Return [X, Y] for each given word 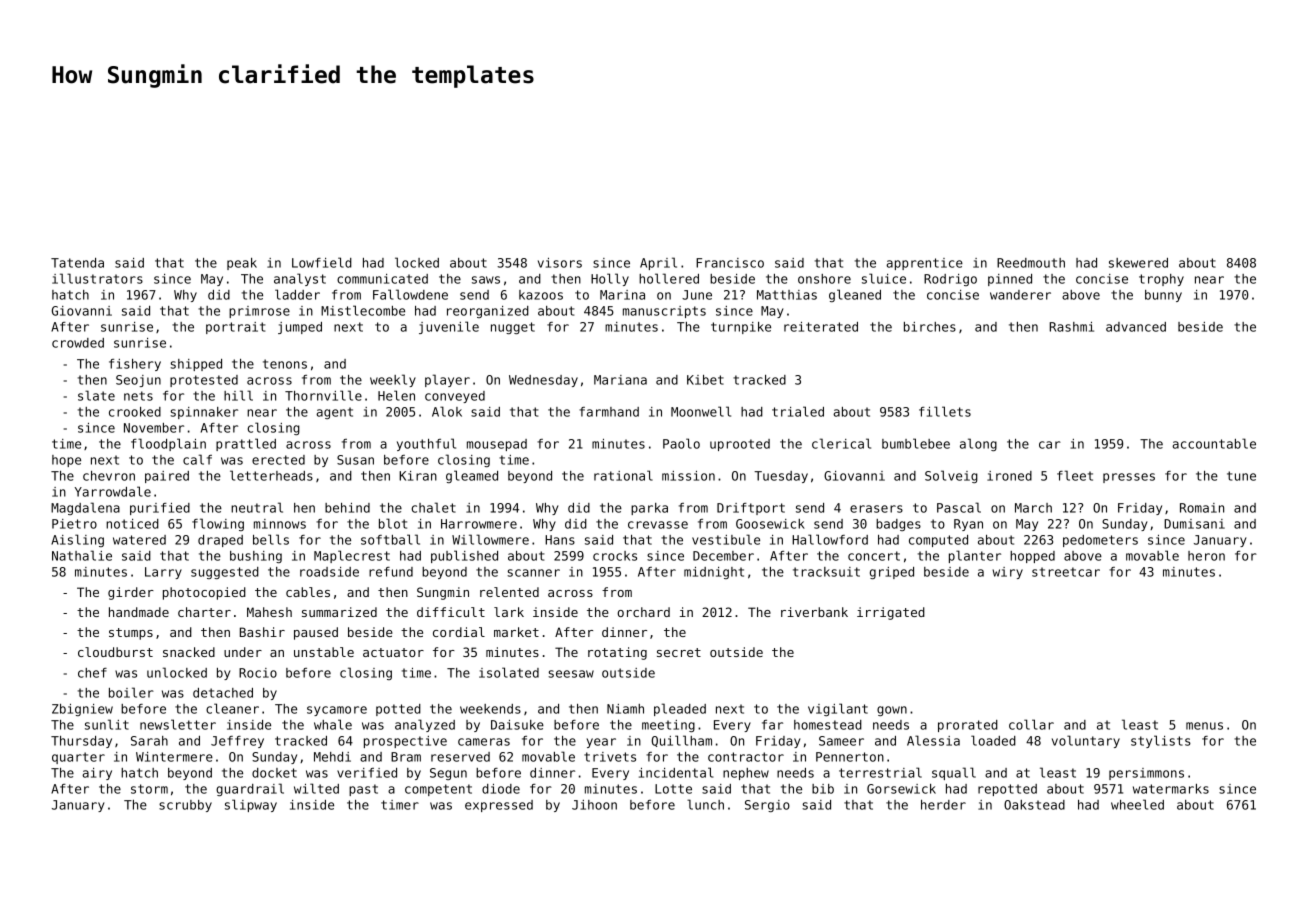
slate [96, 395]
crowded [78, 343]
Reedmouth [1031, 263]
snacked [189, 652]
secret [679, 652]
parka [649, 509]
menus [1204, 726]
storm [149, 789]
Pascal [959, 507]
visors [560, 263]
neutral [257, 507]
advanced [1136, 327]
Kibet [705, 380]
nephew [746, 774]
